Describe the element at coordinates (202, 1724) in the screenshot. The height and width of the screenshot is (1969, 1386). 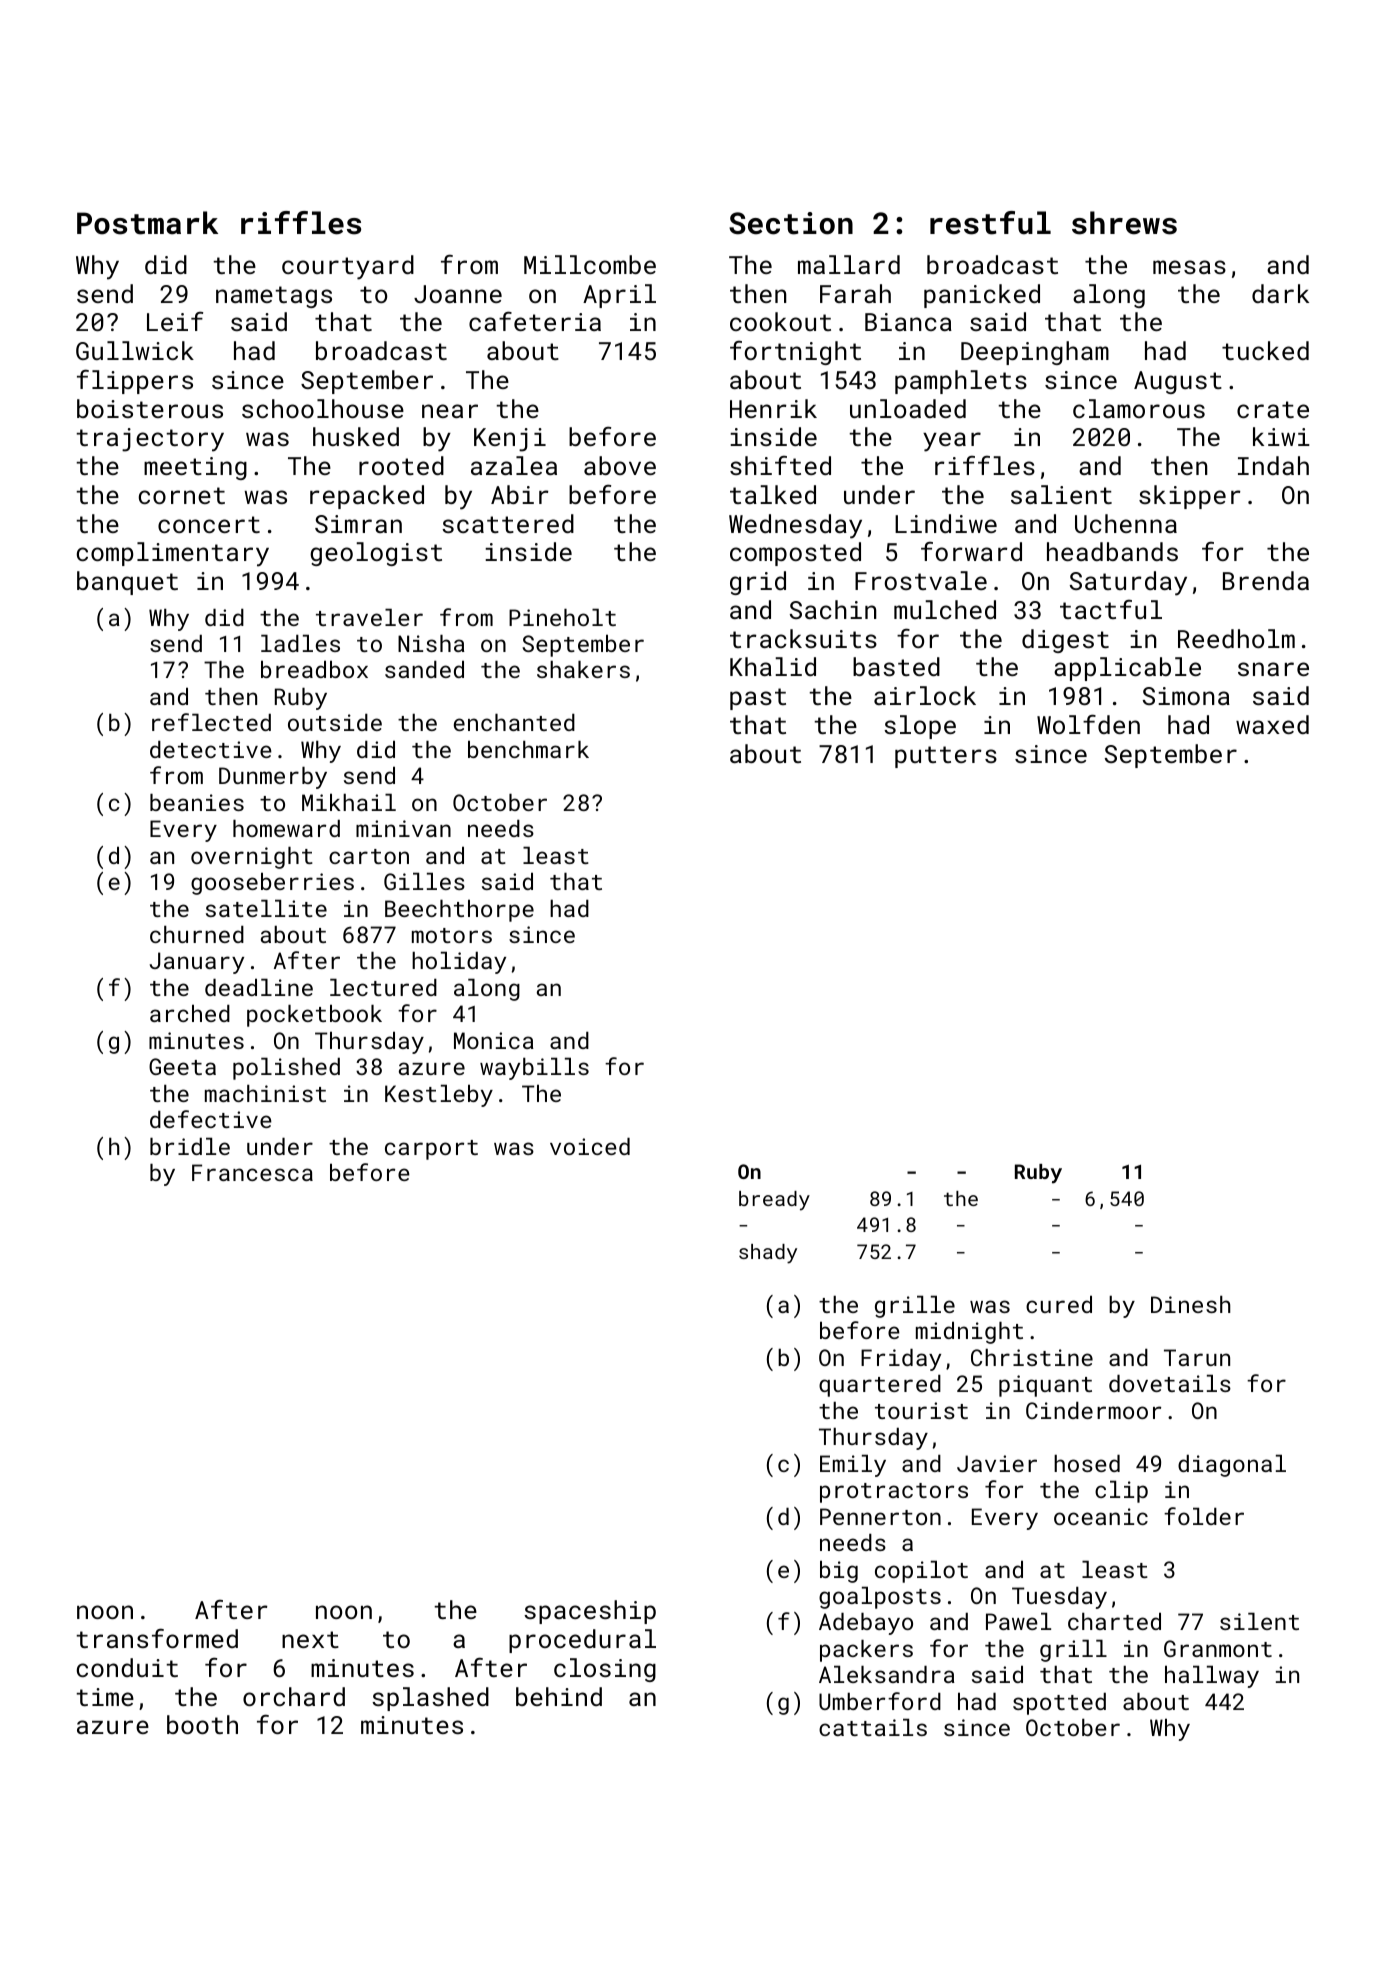
I see `booth` at that location.
